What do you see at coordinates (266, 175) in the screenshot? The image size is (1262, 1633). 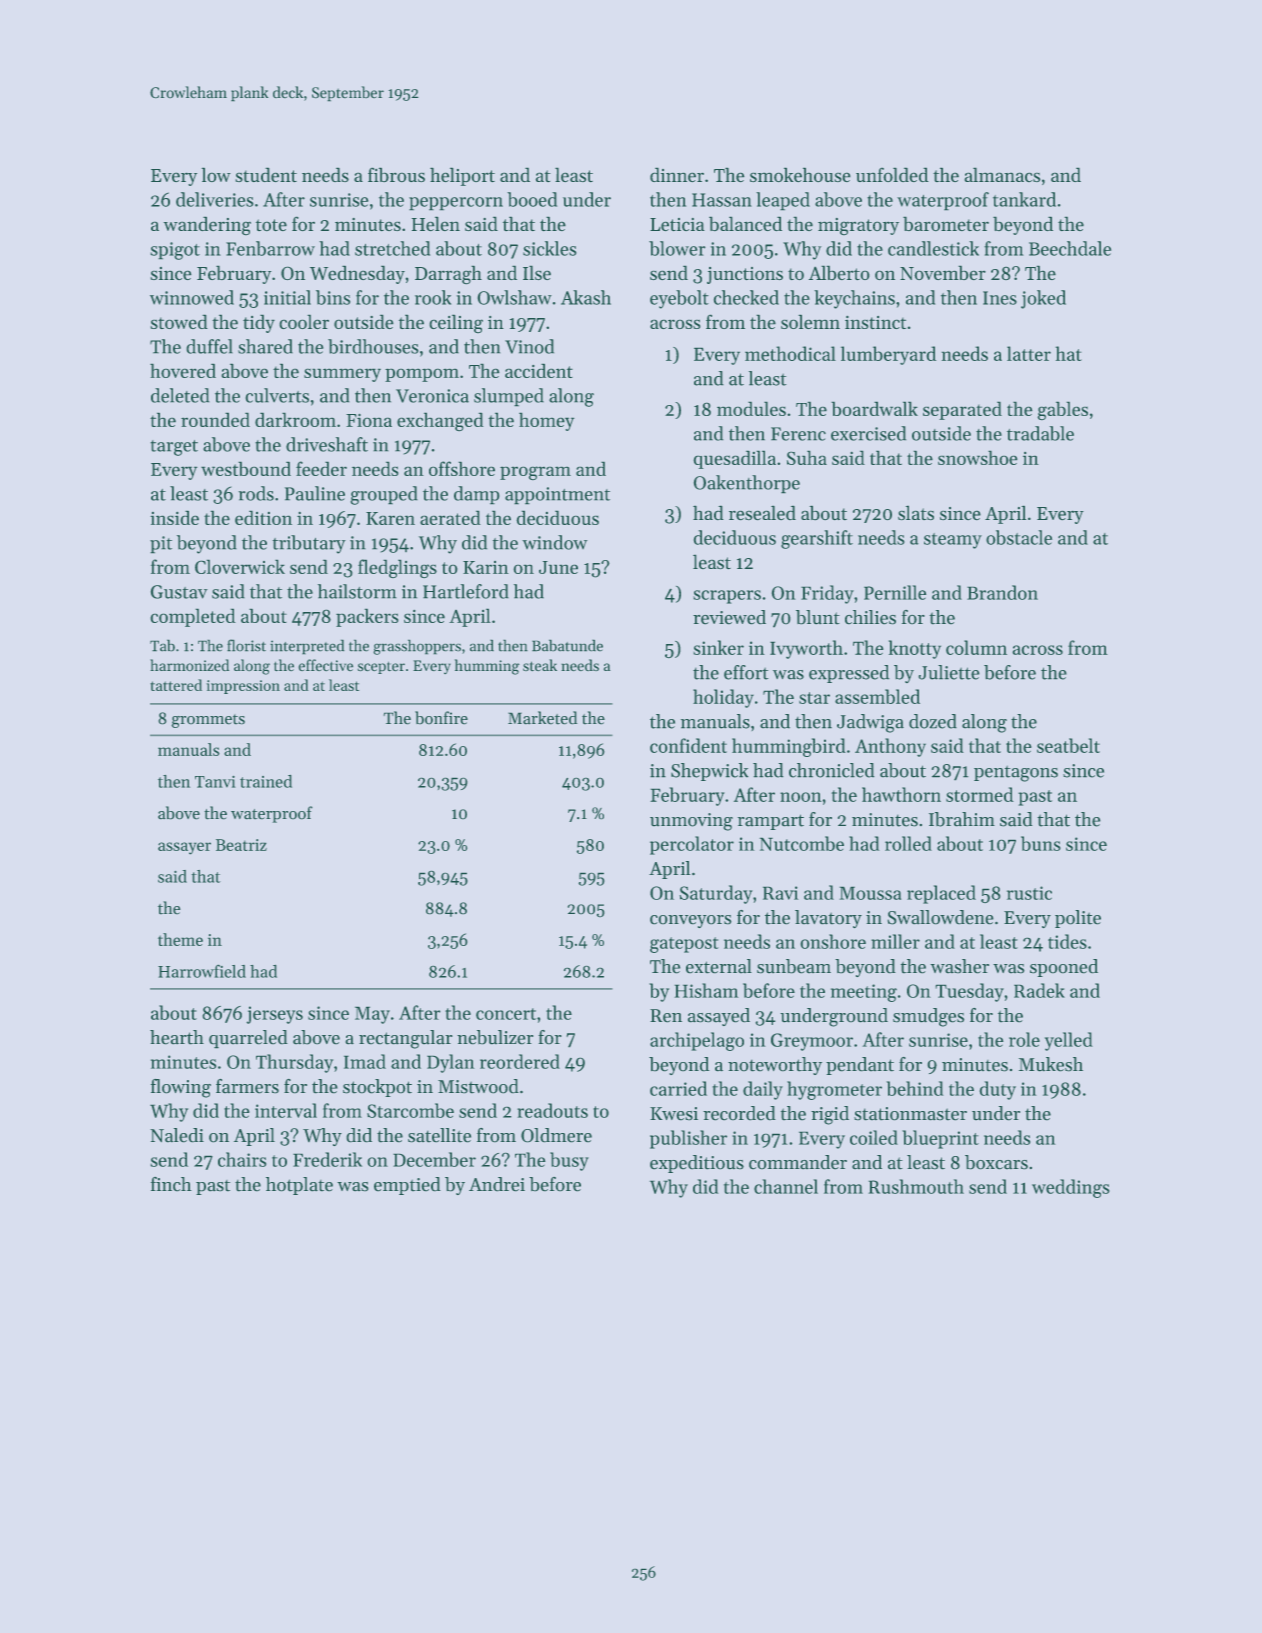 I see `student` at bounding box center [266, 175].
